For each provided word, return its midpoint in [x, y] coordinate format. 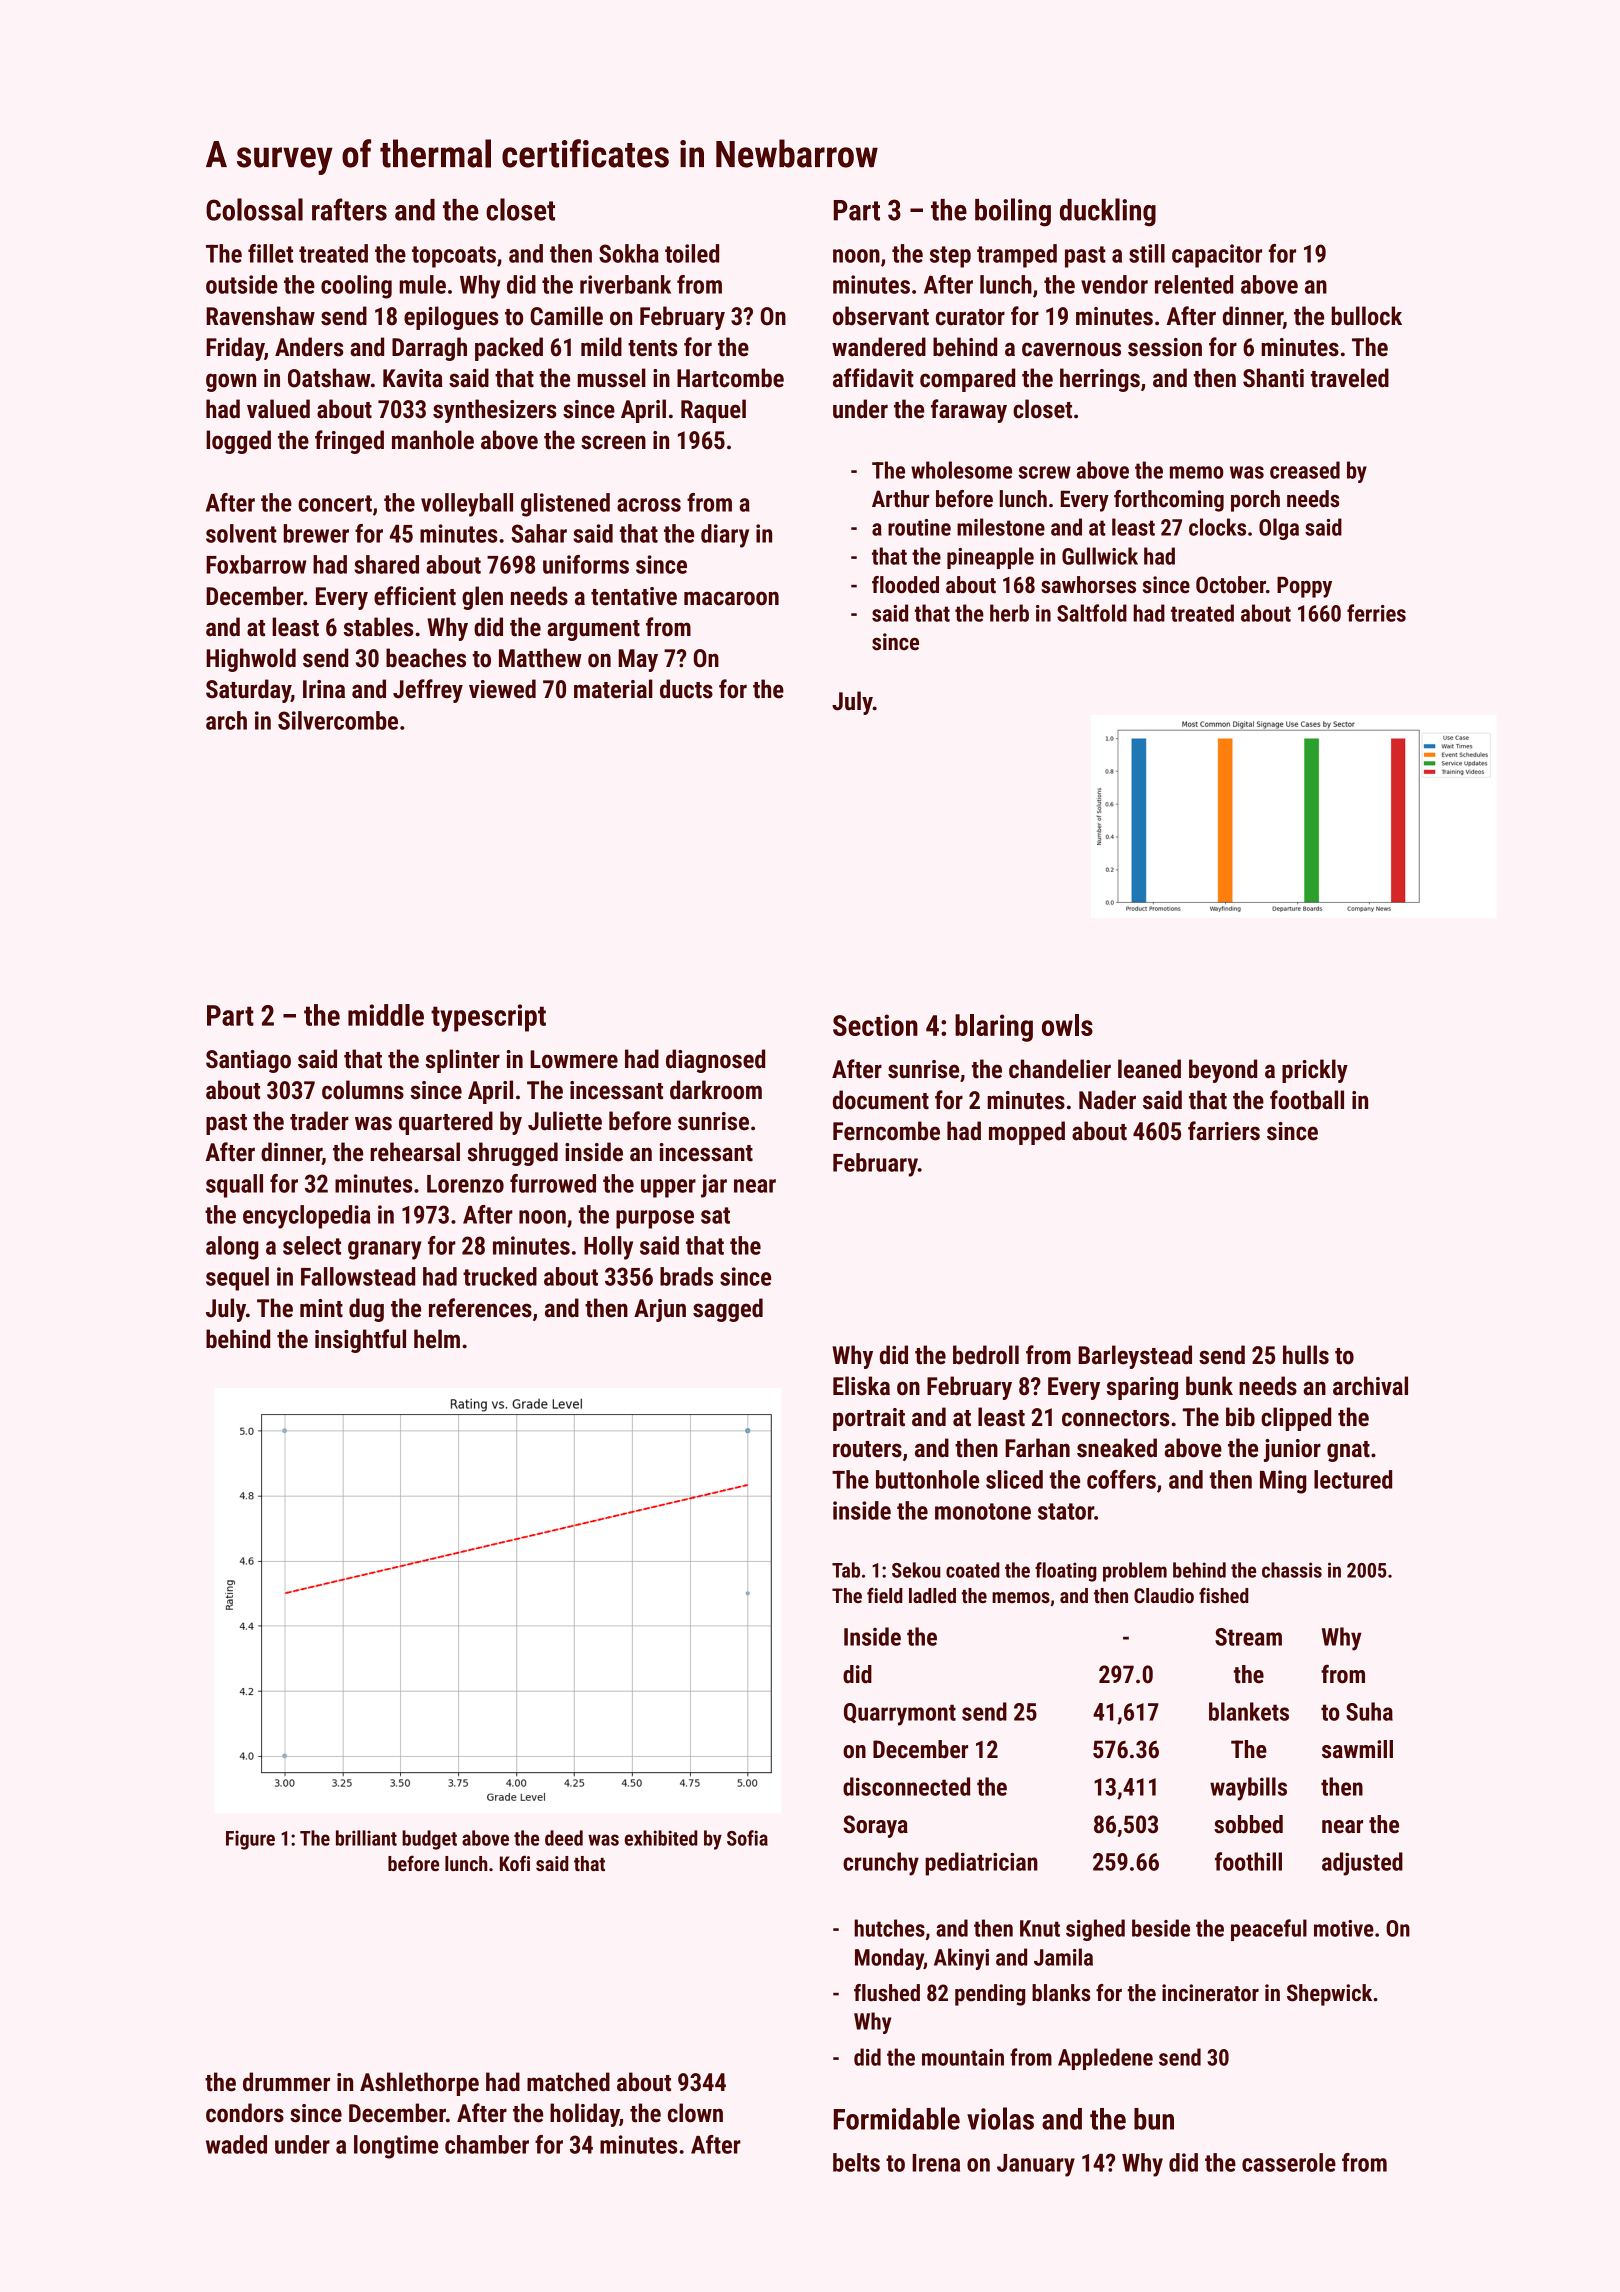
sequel [237, 1279]
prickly [1315, 1071]
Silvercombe [338, 720]
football [1307, 1100]
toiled [692, 253]
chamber [487, 2144]
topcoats [454, 257]
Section [875, 1025]
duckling [1108, 212]
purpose [655, 1219]
